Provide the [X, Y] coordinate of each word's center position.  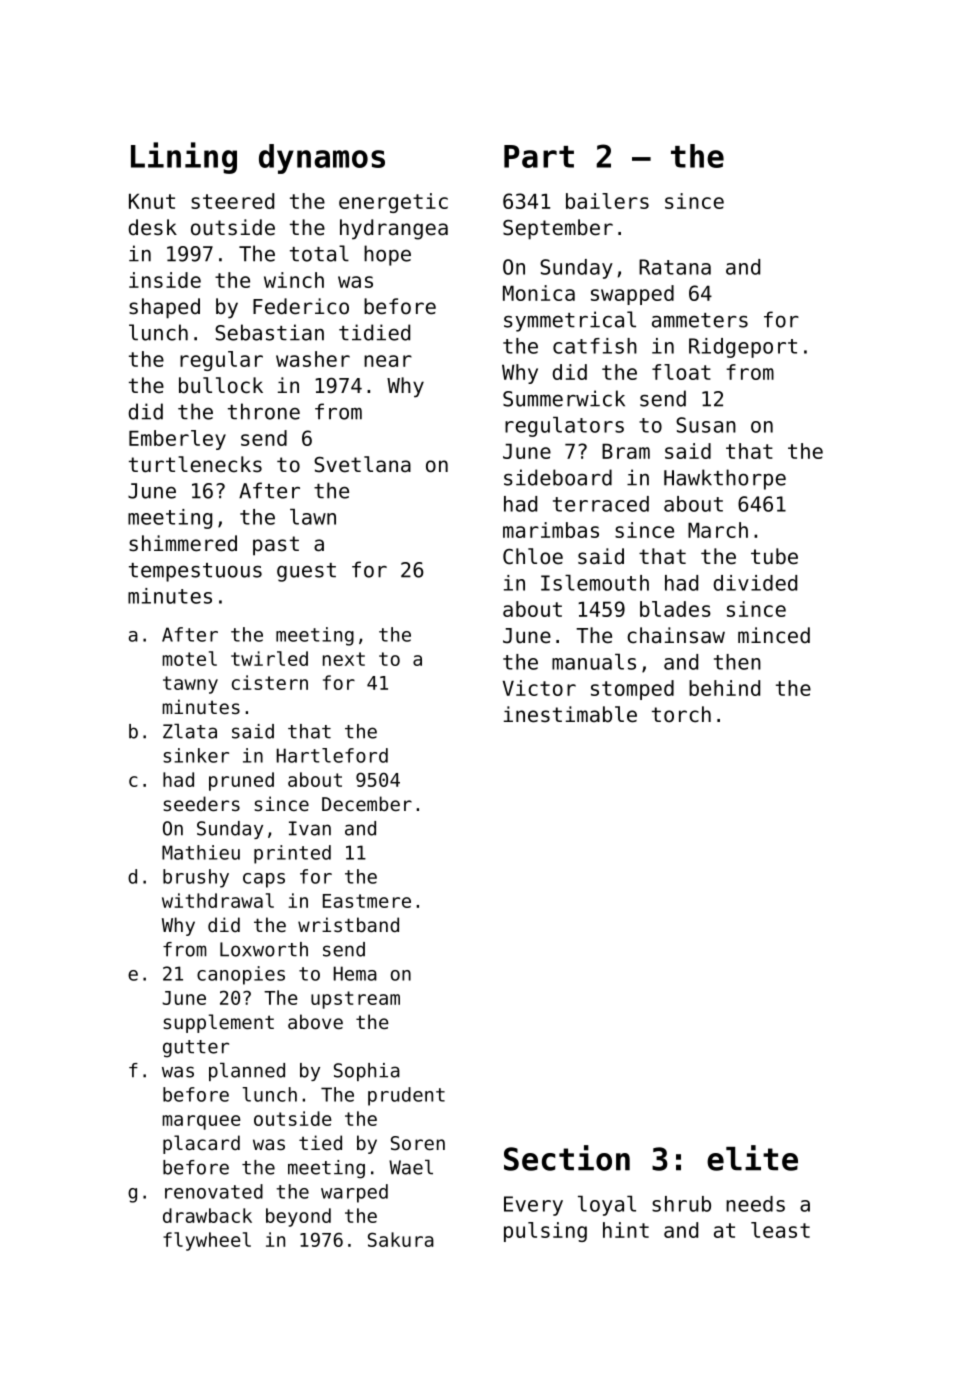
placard [201, 1144]
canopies [241, 975]
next [344, 659]
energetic [393, 203]
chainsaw [676, 635]
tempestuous [195, 572]
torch [681, 714]
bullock [221, 385]
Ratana [675, 267]
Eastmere [367, 901]
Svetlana [362, 464]
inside [165, 280]
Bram [626, 451]
